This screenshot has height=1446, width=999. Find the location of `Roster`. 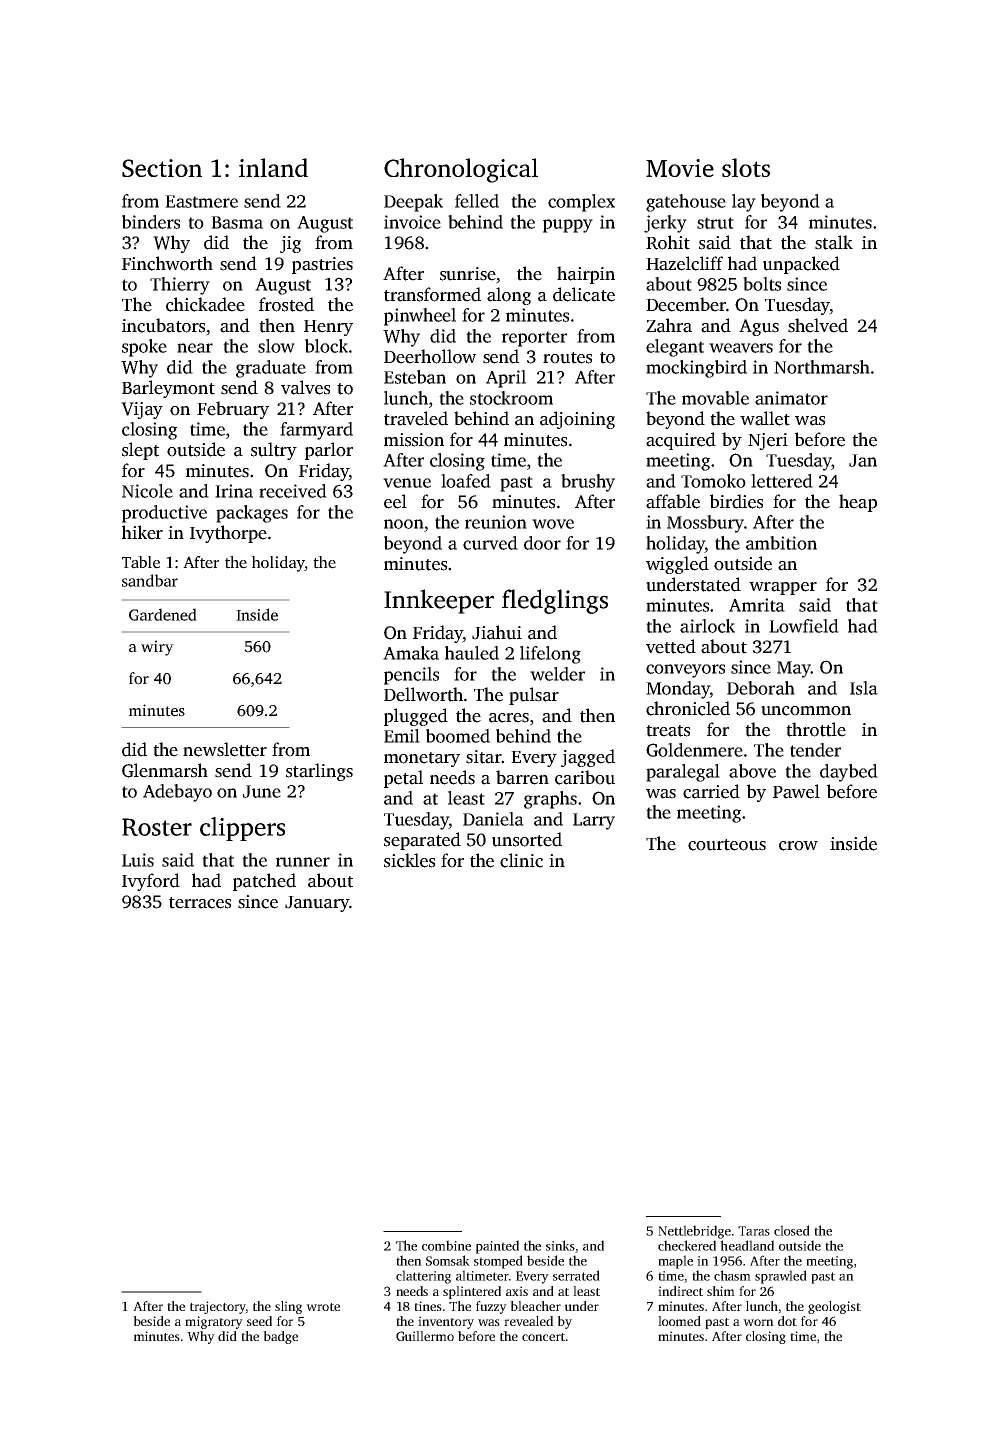

Roster is located at coordinates (157, 827).
